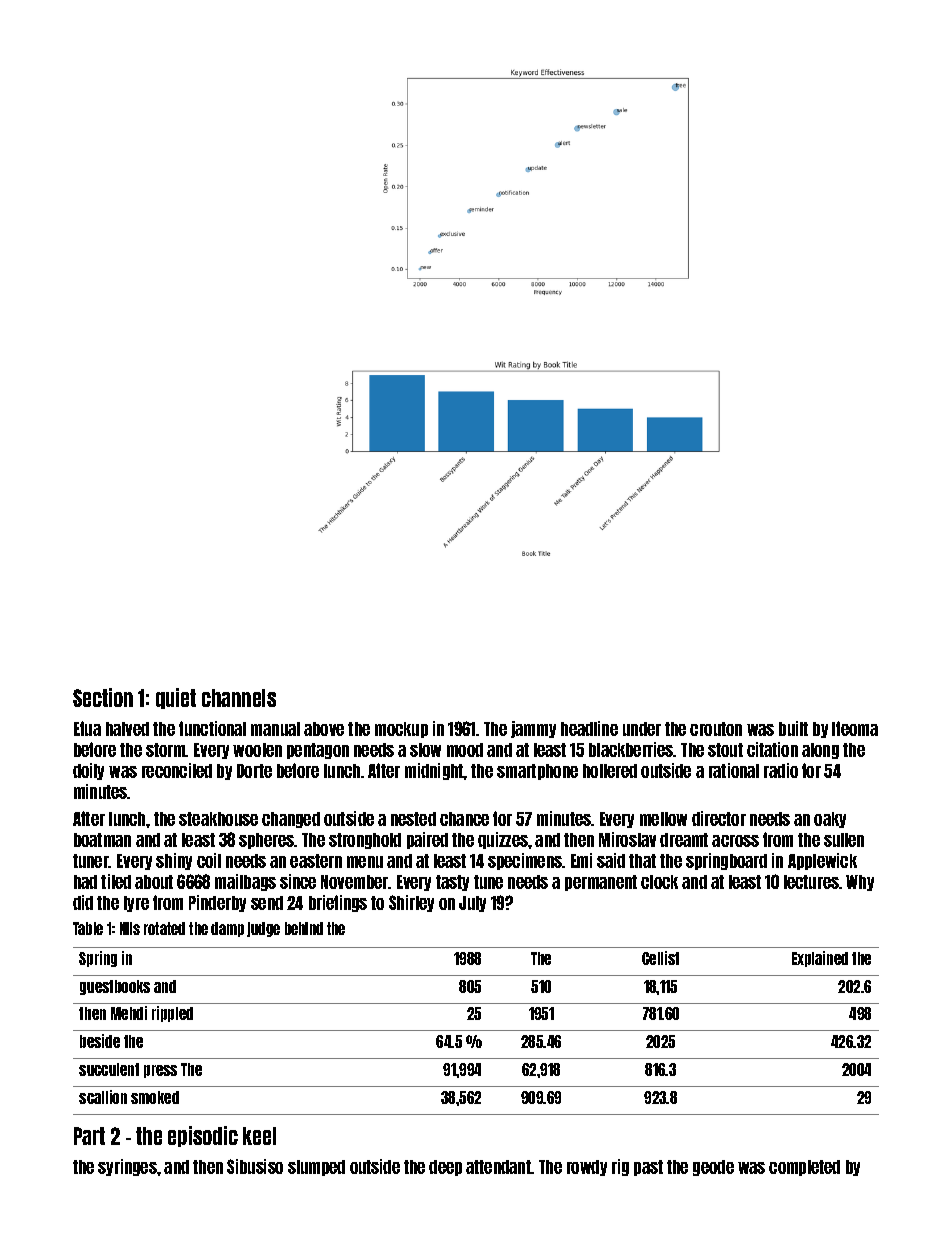 This page has width=952, height=1233. Describe the element at coordinates (642, 861) in the page. I see `that` at that location.
